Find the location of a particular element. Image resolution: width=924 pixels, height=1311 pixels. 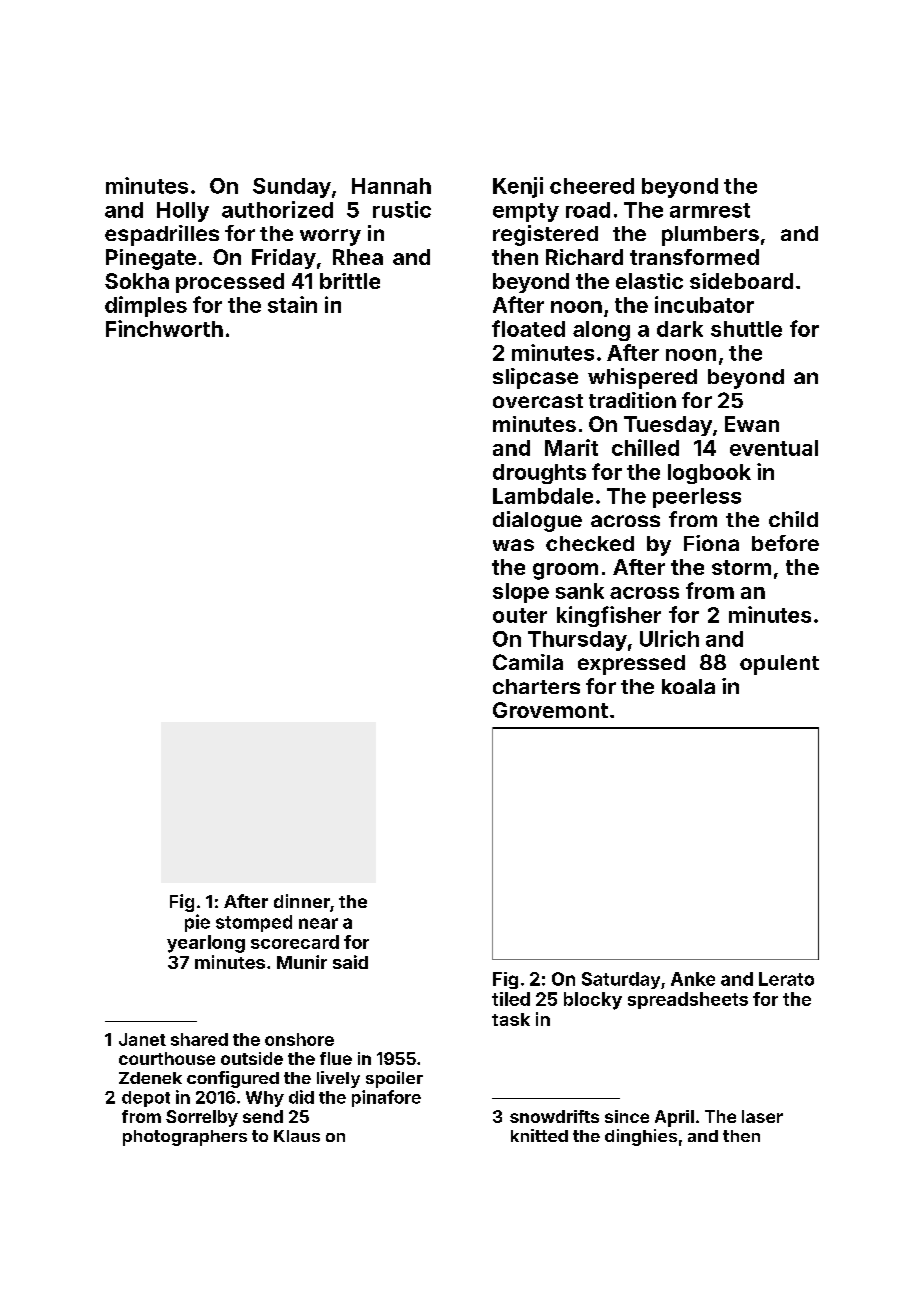

floated is located at coordinates (528, 328).
